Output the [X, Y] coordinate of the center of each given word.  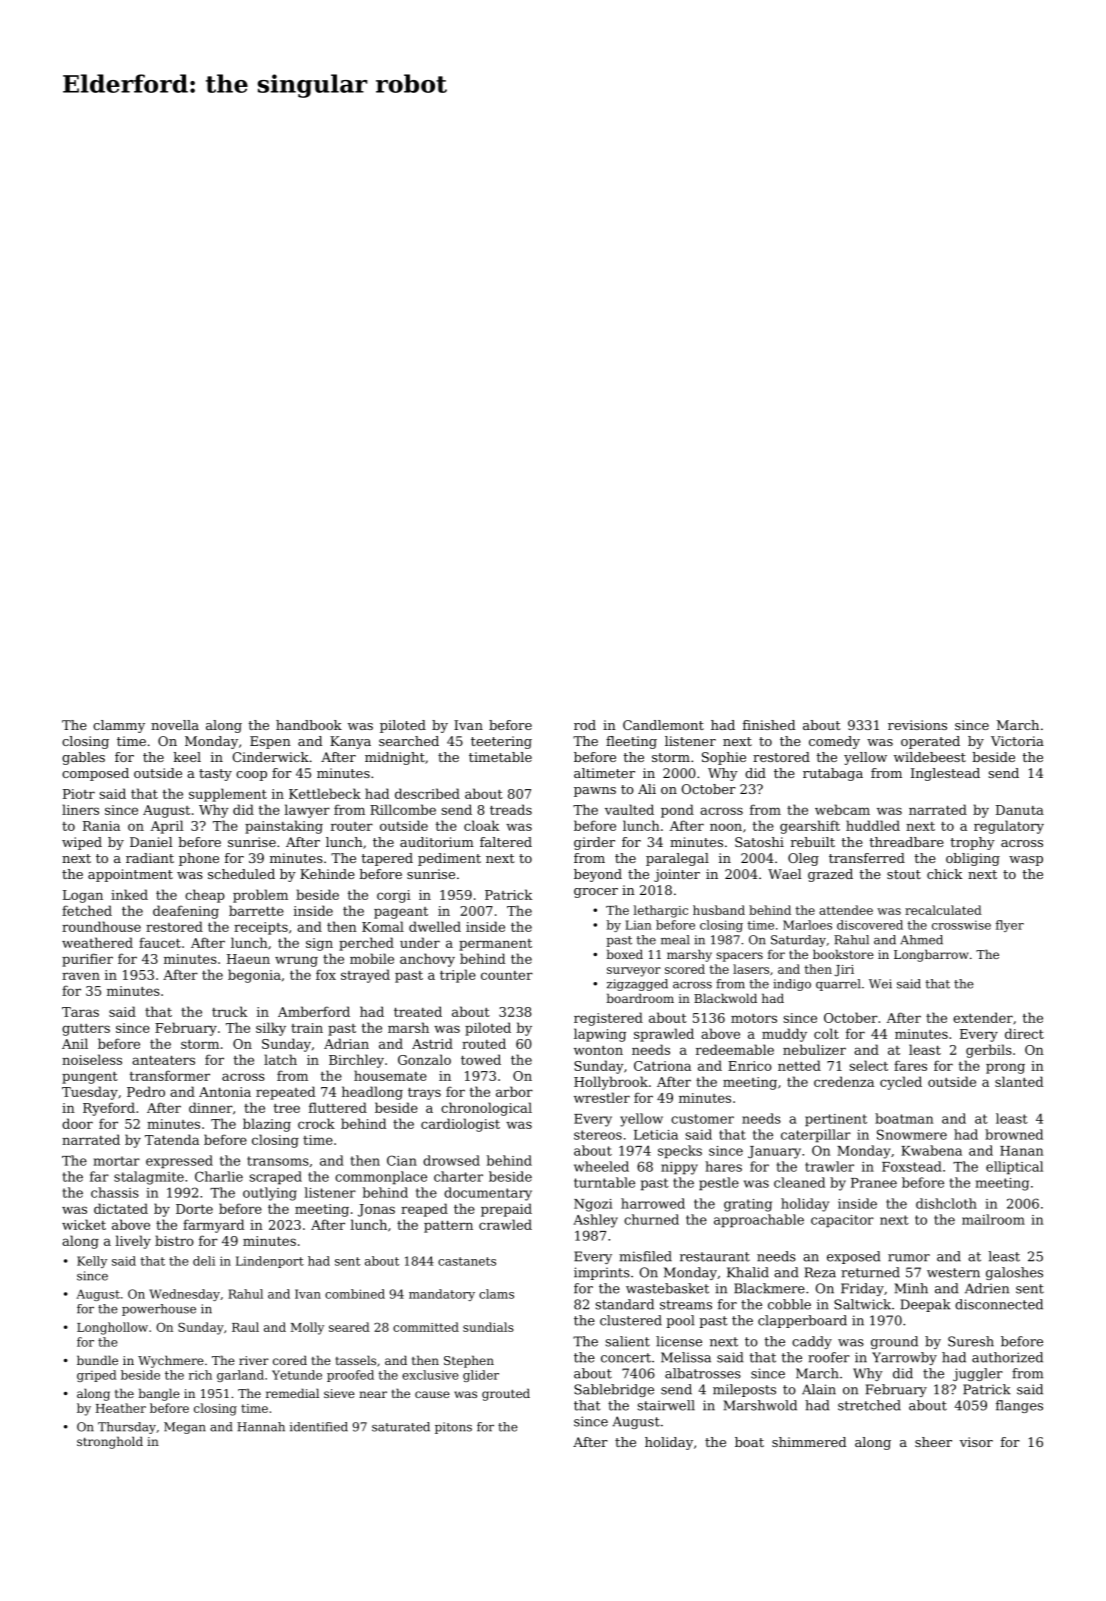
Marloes [807, 925]
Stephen [469, 1361]
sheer [933, 1442]
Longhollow [112, 1328]
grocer [596, 893]
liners [80, 809]
